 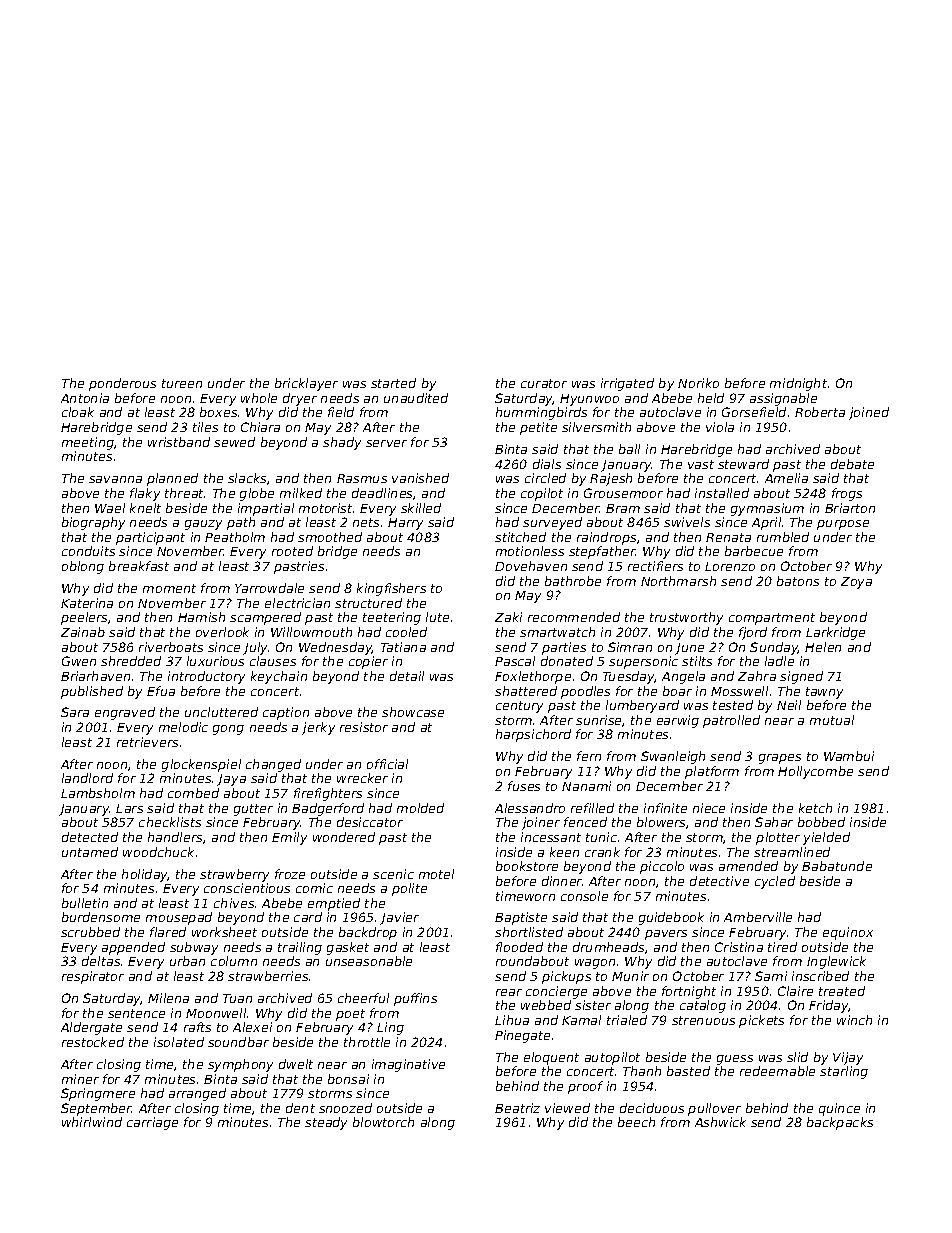 I want to click on gasket, so click(x=348, y=948).
